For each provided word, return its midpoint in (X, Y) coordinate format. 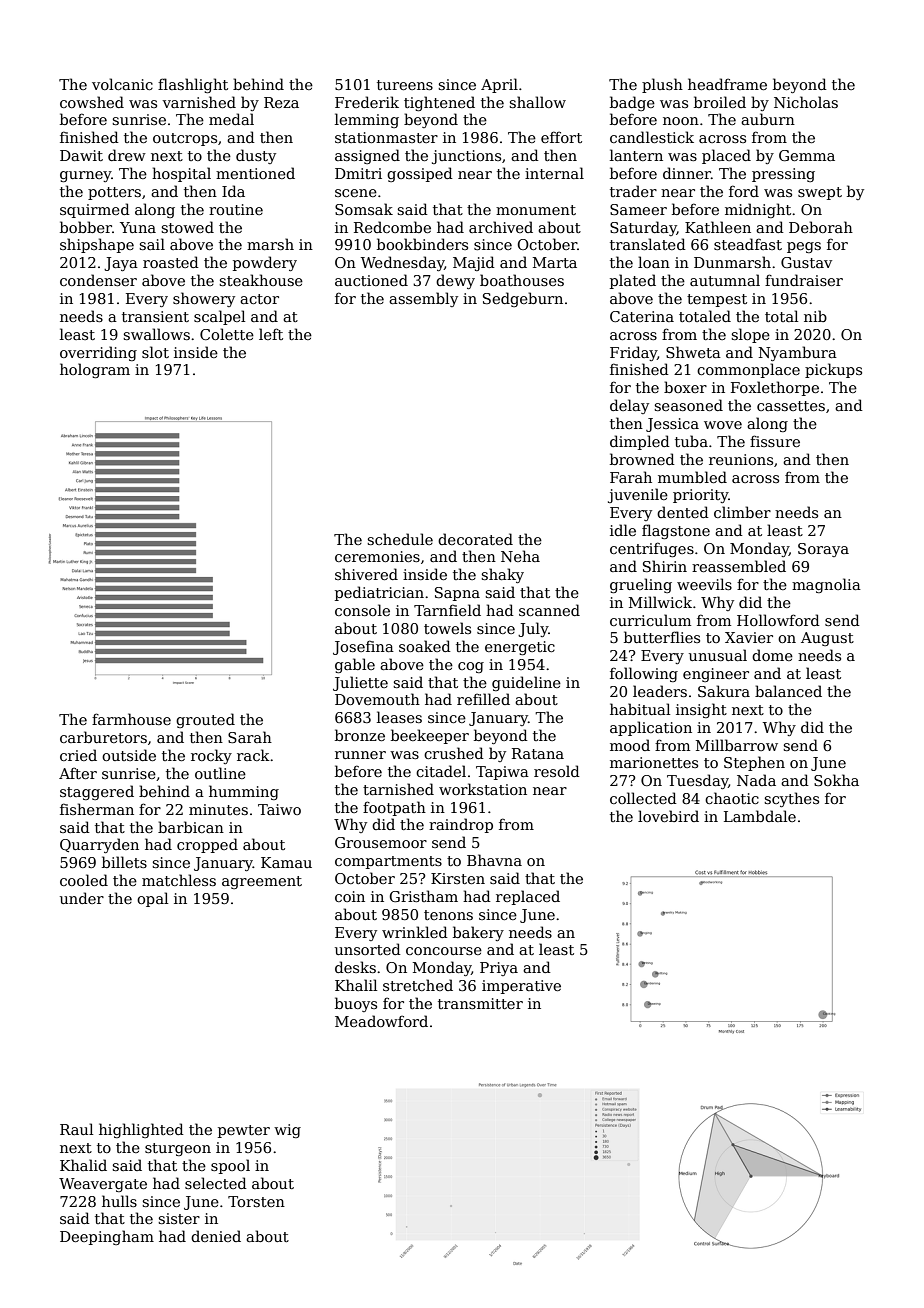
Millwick (660, 602)
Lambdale (760, 816)
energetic (520, 648)
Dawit (81, 155)
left (271, 334)
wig (287, 1131)
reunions (741, 459)
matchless (179, 880)
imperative (521, 987)
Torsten (256, 1201)
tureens (405, 85)
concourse (444, 951)
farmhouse (131, 719)
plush (662, 85)
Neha (520, 556)
